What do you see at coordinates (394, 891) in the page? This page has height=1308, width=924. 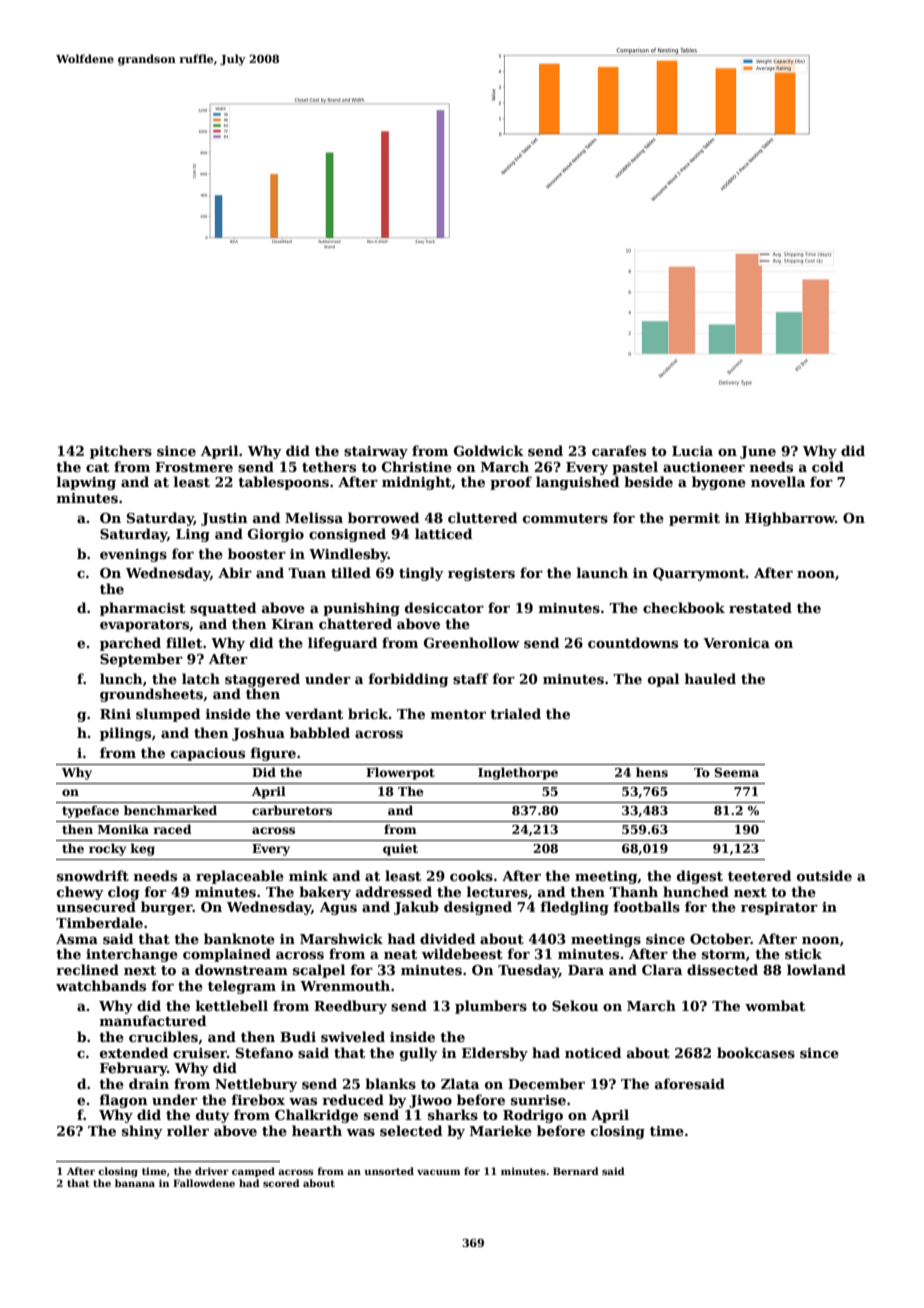 I see `addressed` at bounding box center [394, 891].
